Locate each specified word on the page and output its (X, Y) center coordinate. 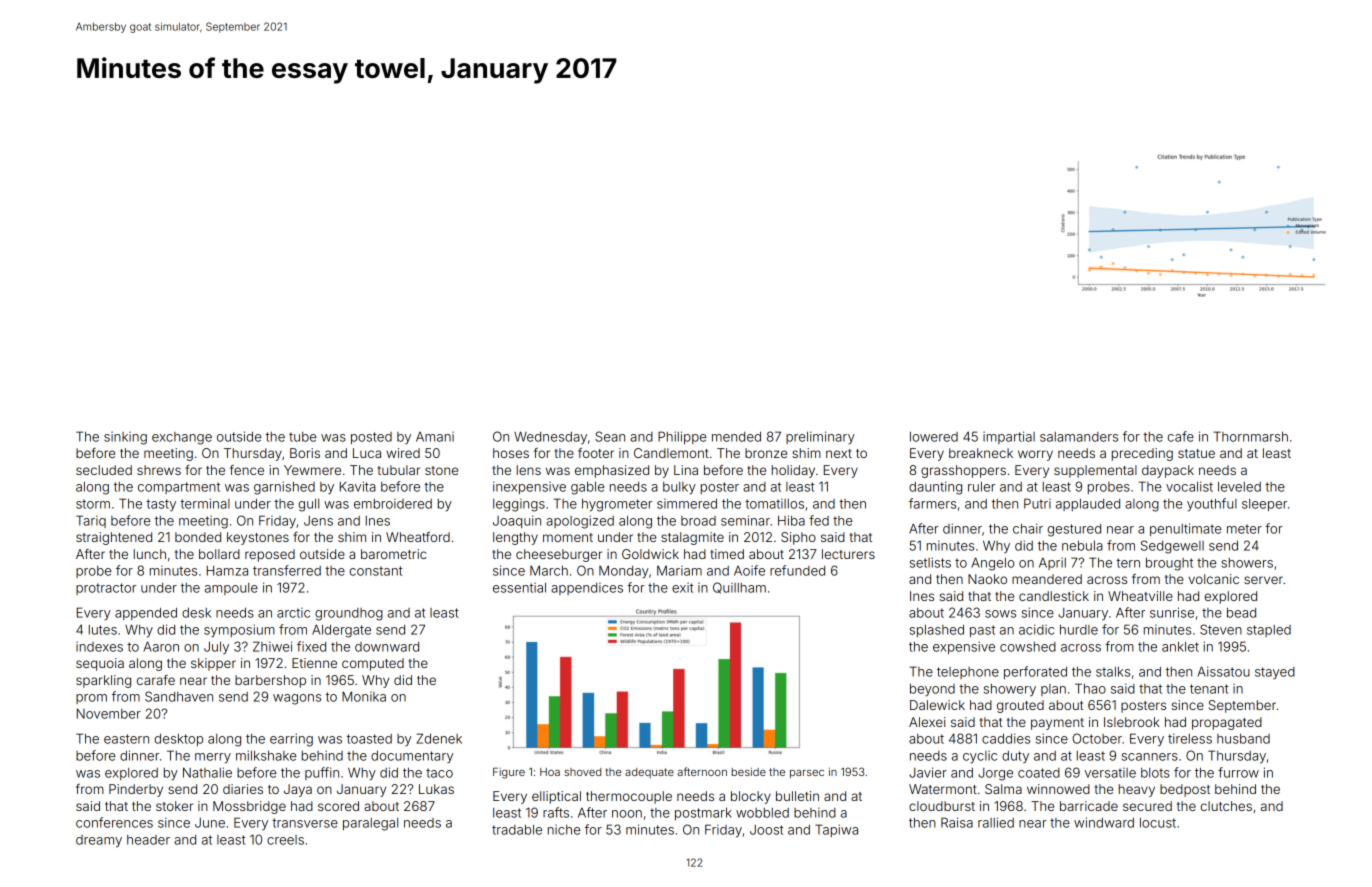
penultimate (1186, 529)
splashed (937, 631)
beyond (932, 690)
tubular (398, 470)
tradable (517, 830)
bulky (679, 488)
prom (91, 699)
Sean (610, 436)
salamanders (1079, 437)
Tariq (91, 521)
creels (285, 840)
